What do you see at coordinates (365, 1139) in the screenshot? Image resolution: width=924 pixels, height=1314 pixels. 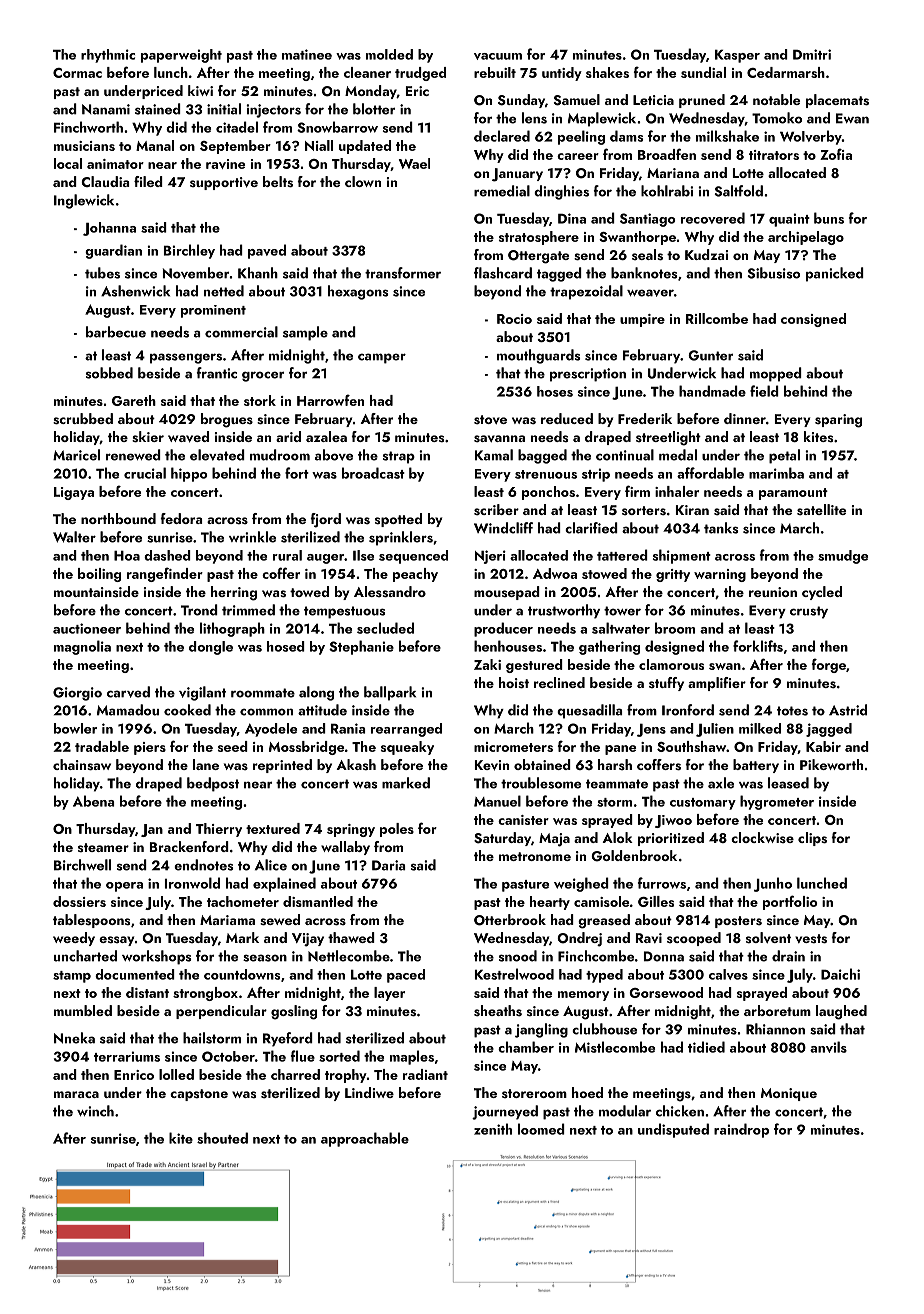 I see `approachable` at bounding box center [365, 1139].
